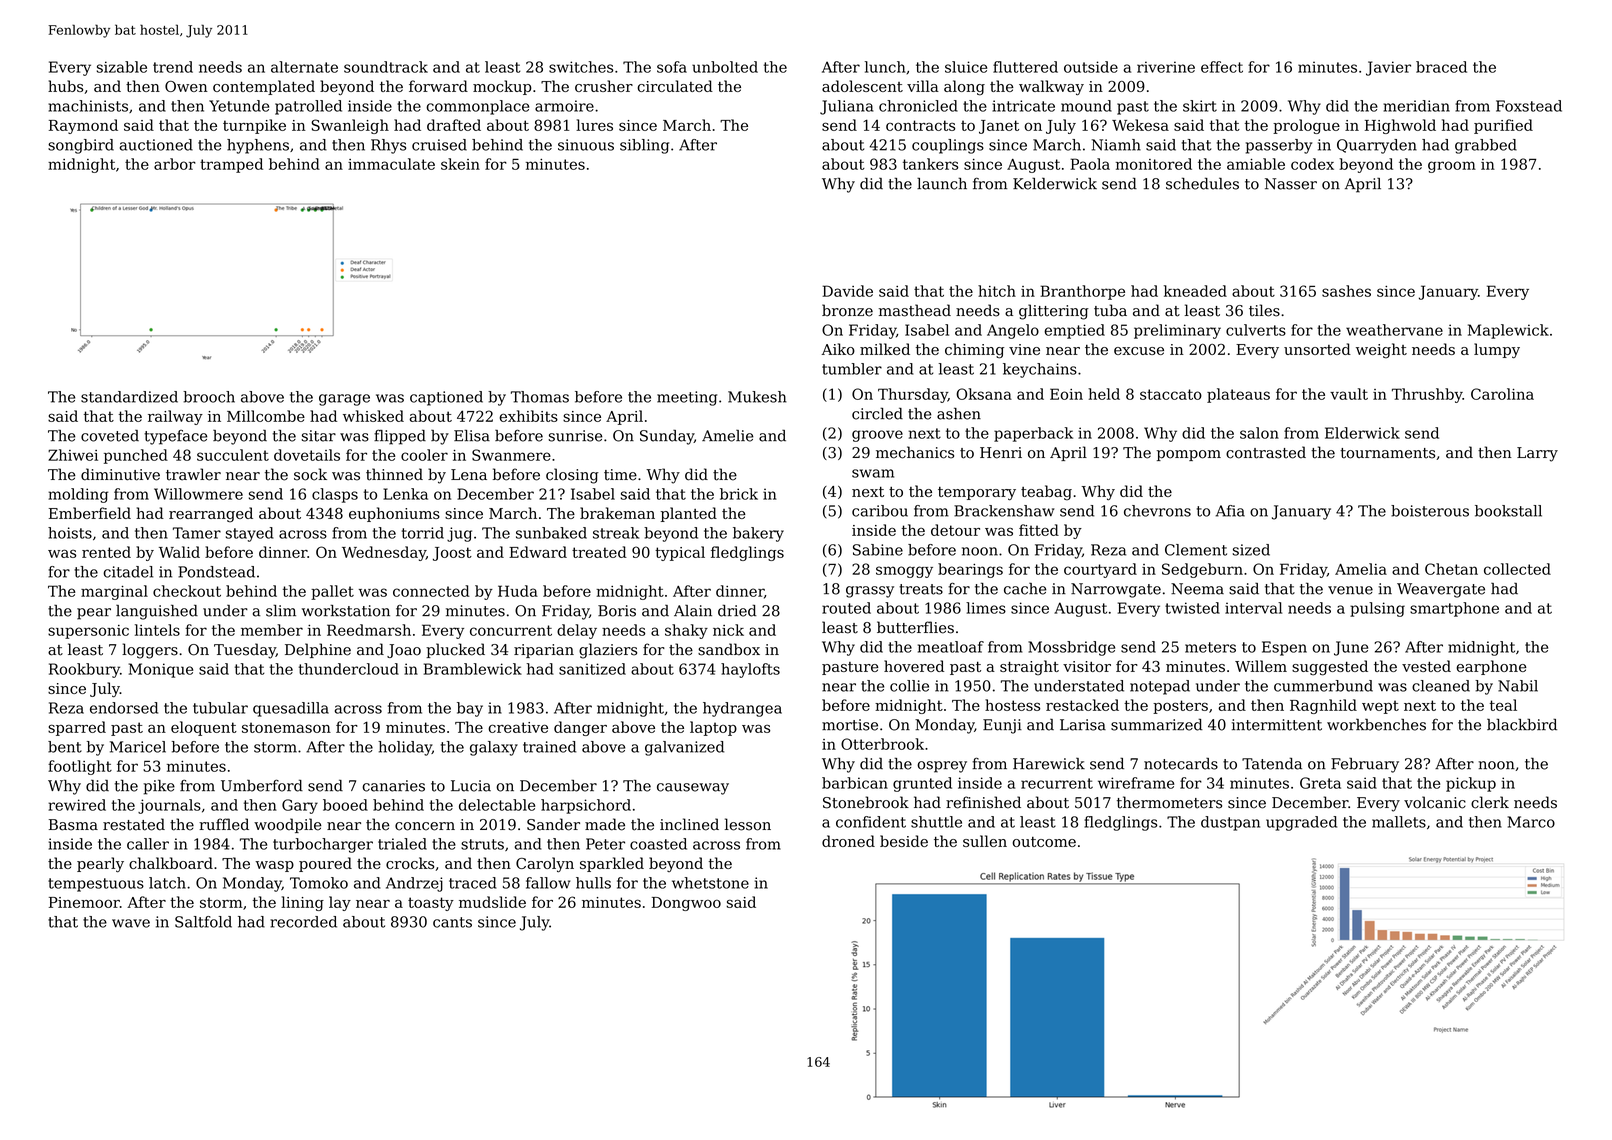 Image resolution: width=1612 pixels, height=1140 pixels. Describe the element at coordinates (77, 728) in the screenshot. I see `sparred` at that location.
